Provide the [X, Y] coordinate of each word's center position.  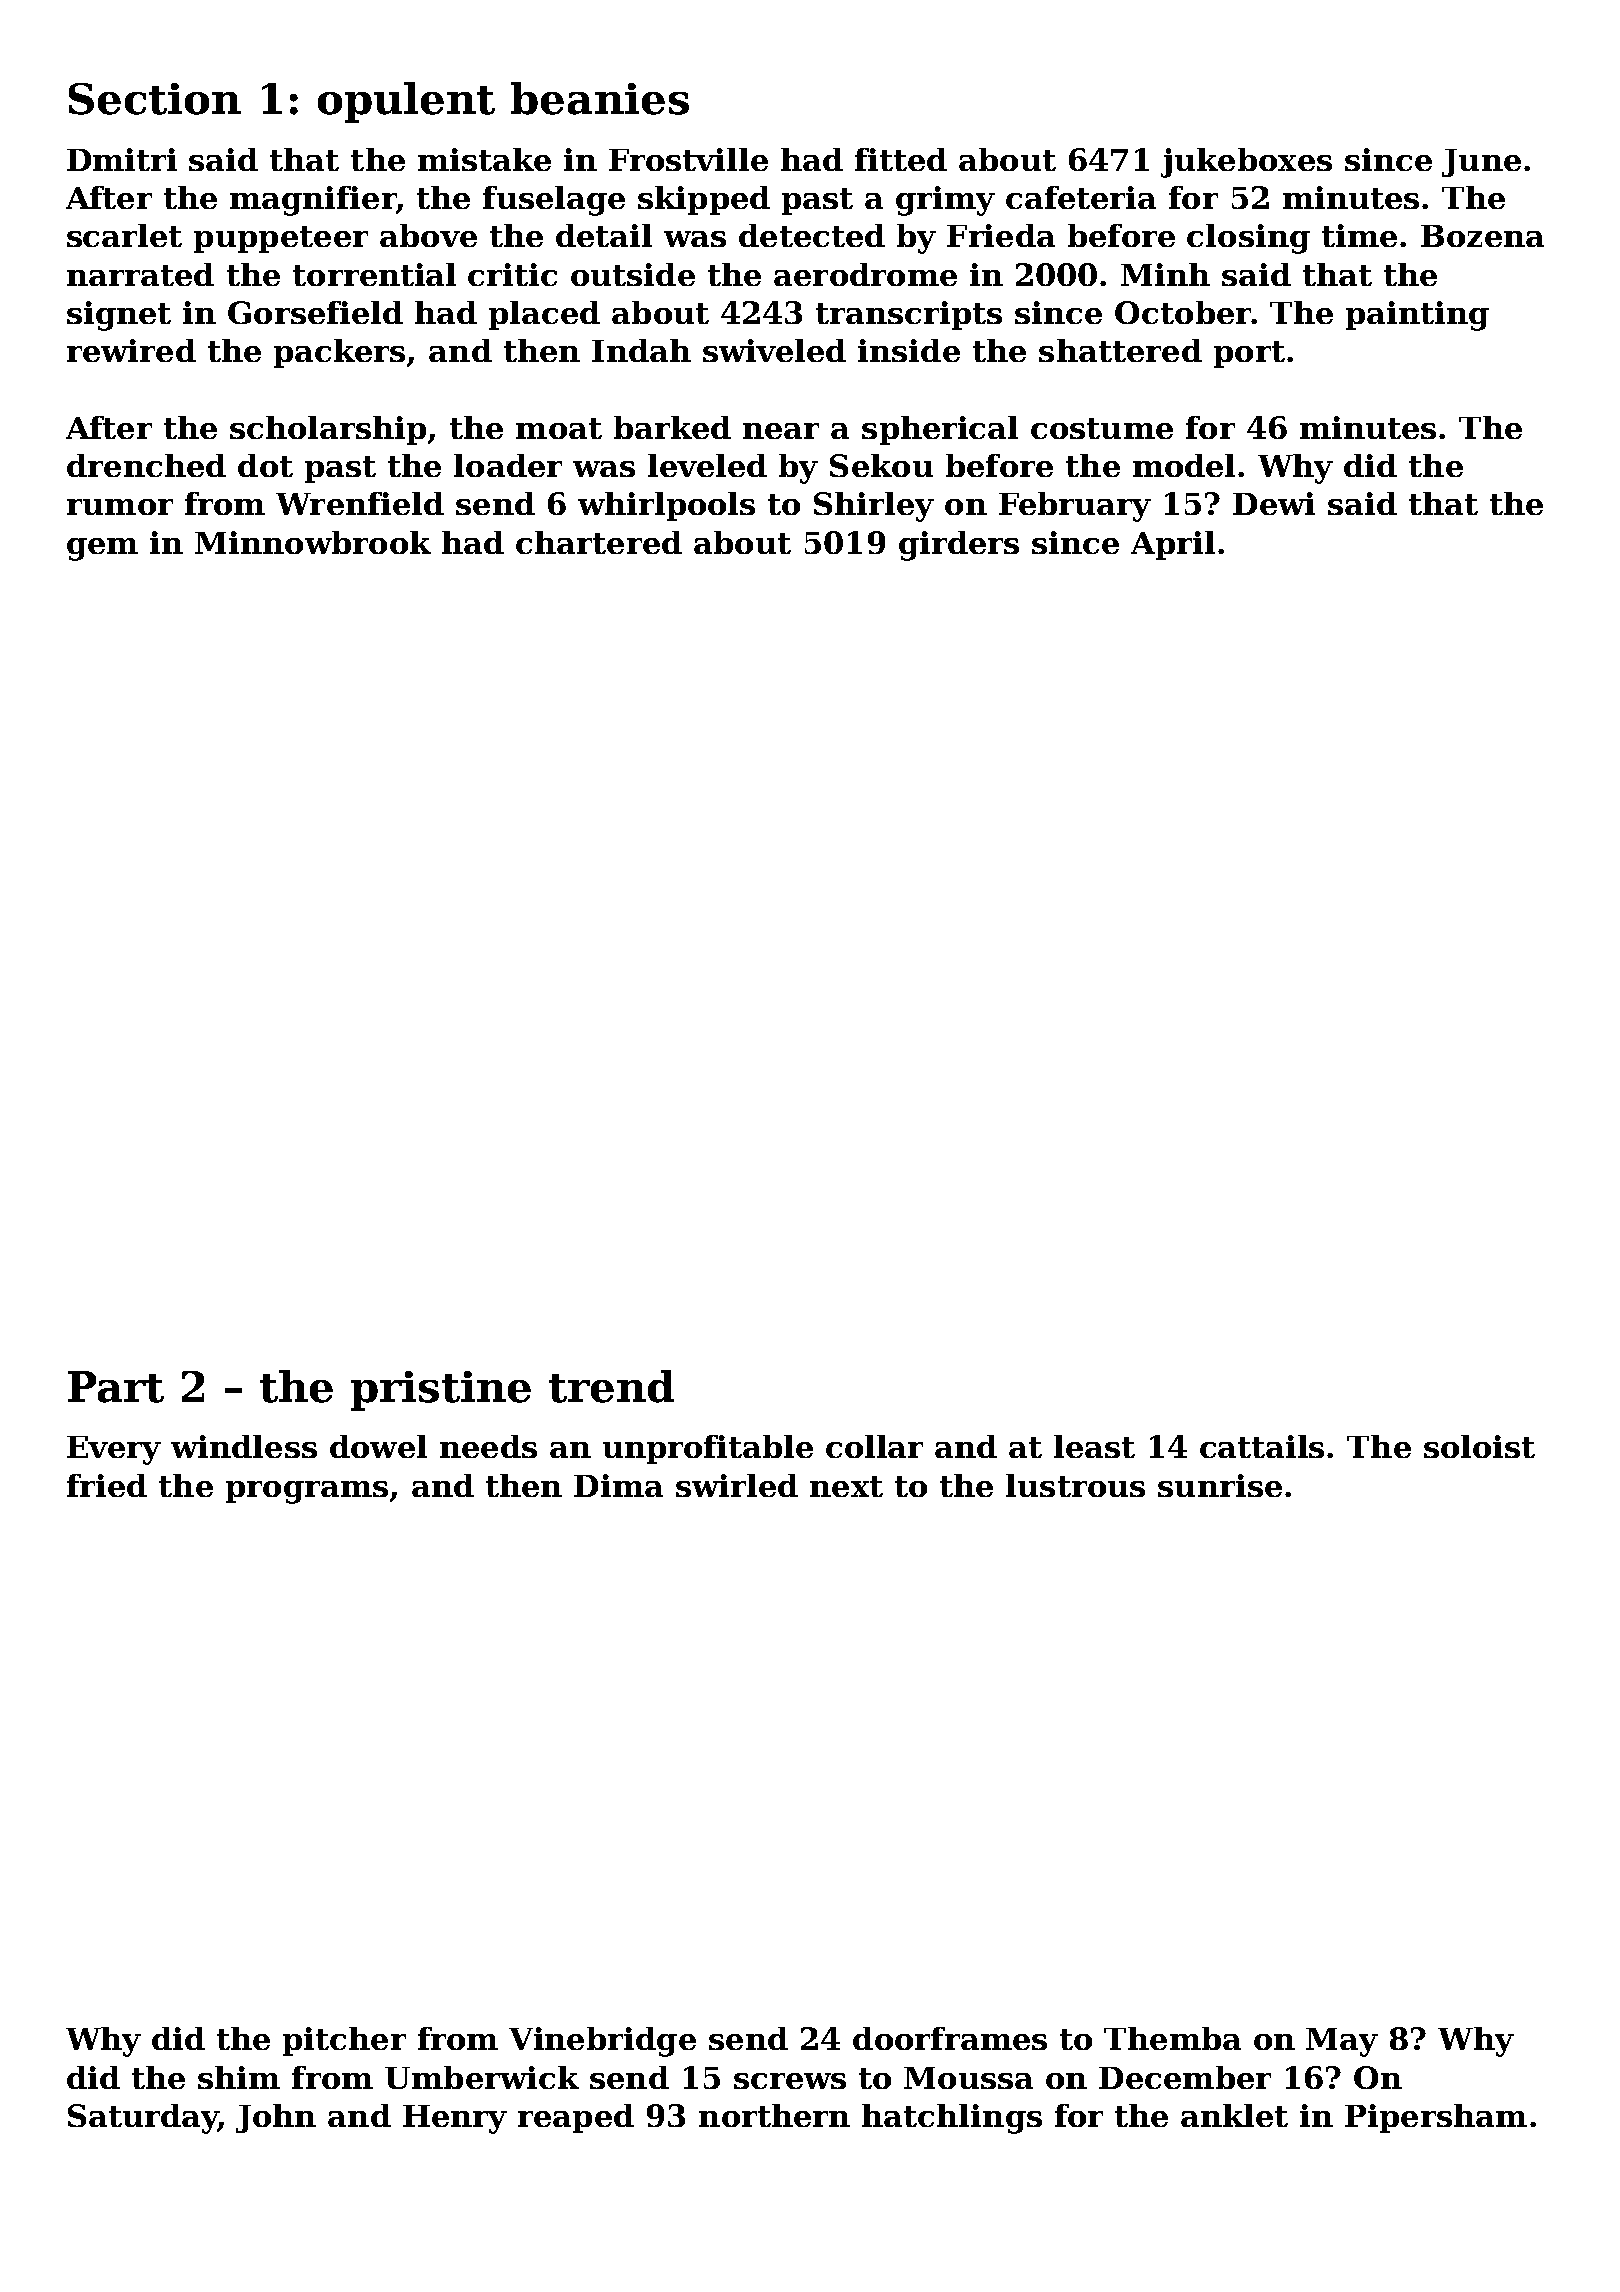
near [781, 431]
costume [1102, 428]
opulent [406, 102]
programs [307, 1492]
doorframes [950, 2038]
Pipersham [1436, 2118]
